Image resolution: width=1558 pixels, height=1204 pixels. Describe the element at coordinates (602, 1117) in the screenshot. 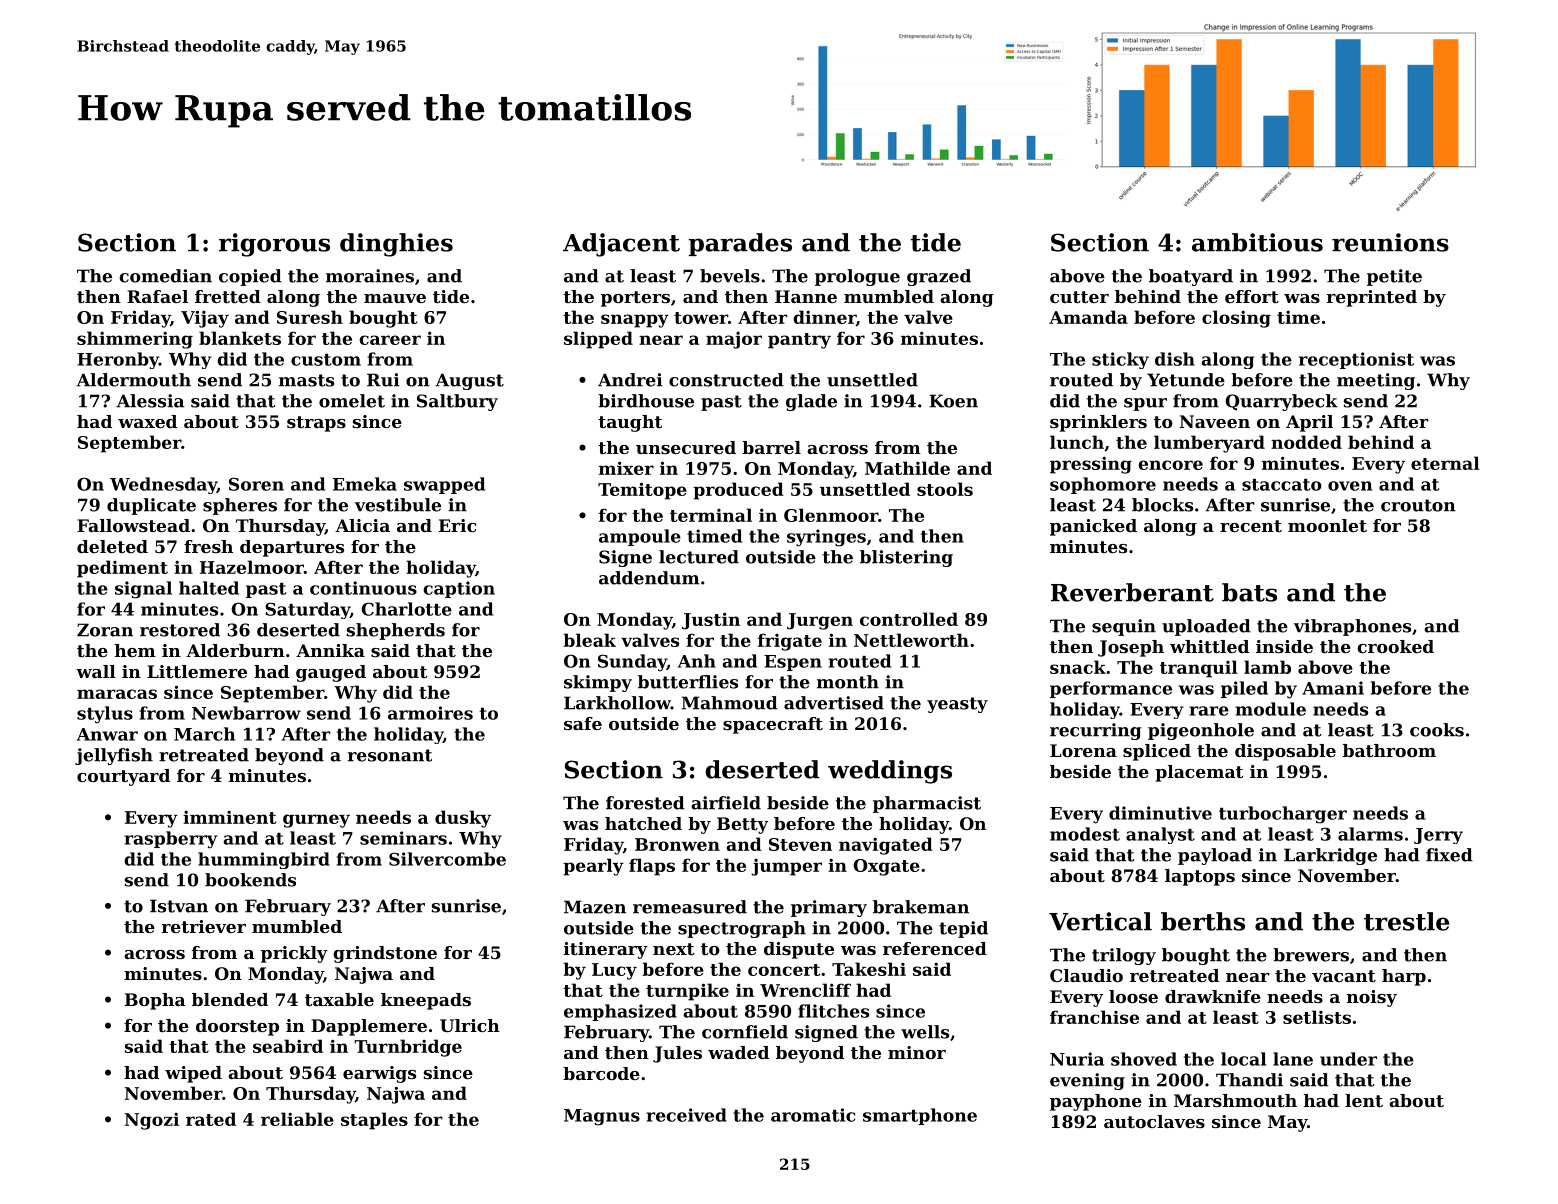

I see `Magnus` at that location.
